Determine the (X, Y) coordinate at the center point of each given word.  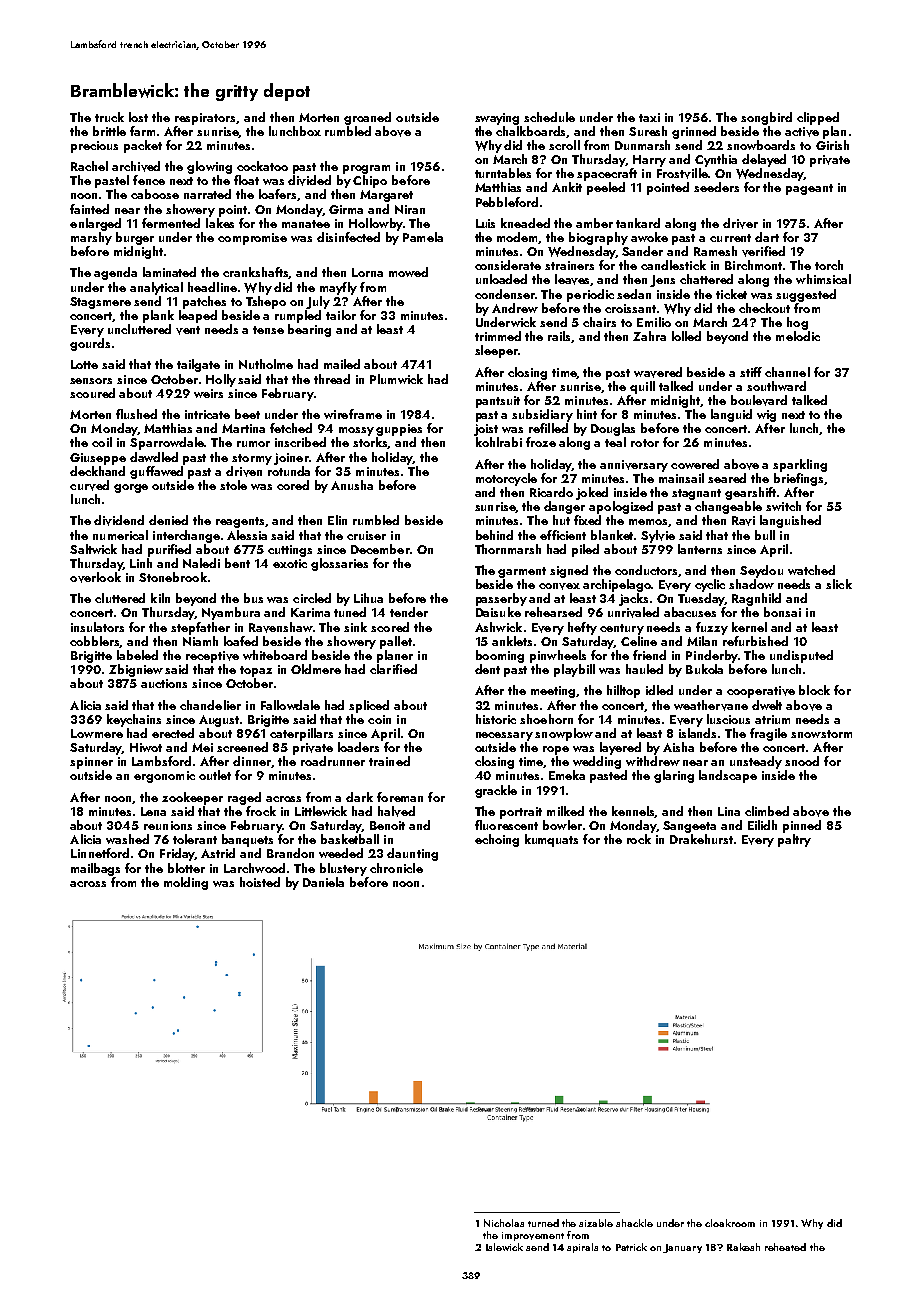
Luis (485, 223)
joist (486, 430)
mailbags (95, 869)
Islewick (504, 1247)
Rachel (89, 166)
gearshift (750, 493)
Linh (141, 563)
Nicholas (504, 1223)
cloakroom (730, 1223)
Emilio (654, 322)
